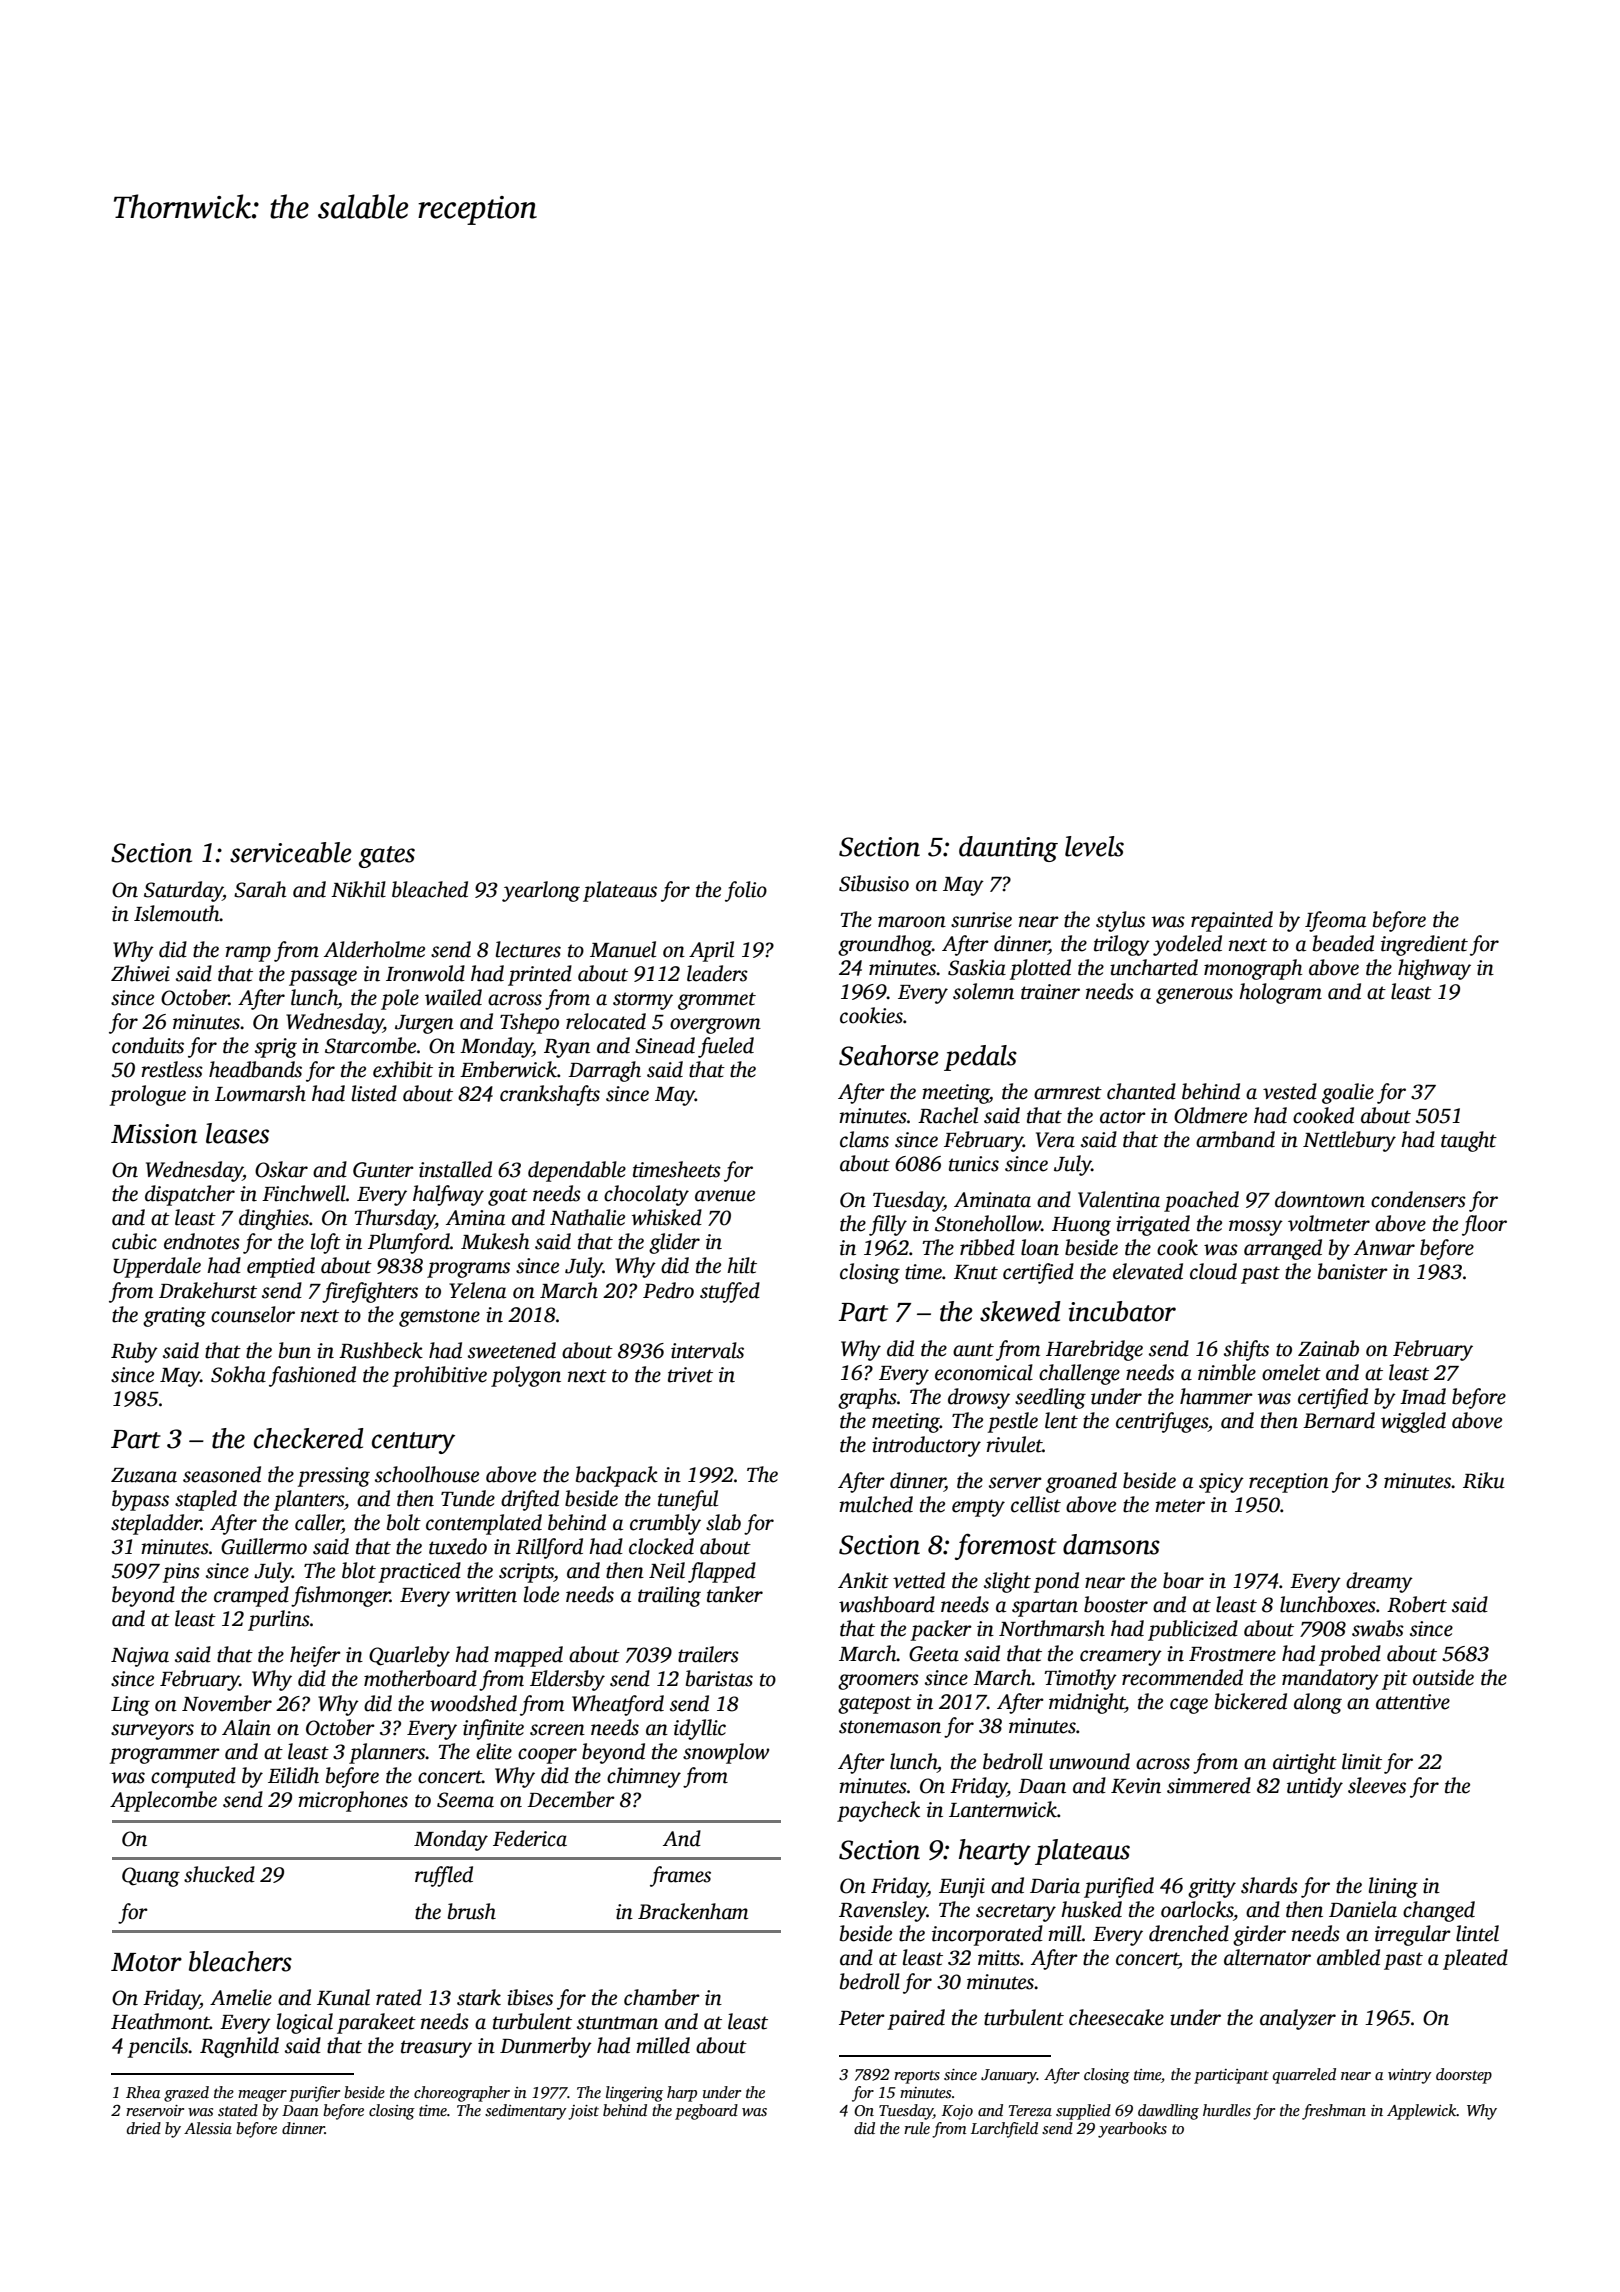 Image resolution: width=1620 pixels, height=2292 pixels. Describe the element at coordinates (862, 2018) in the screenshot. I see `Peter` at that location.
